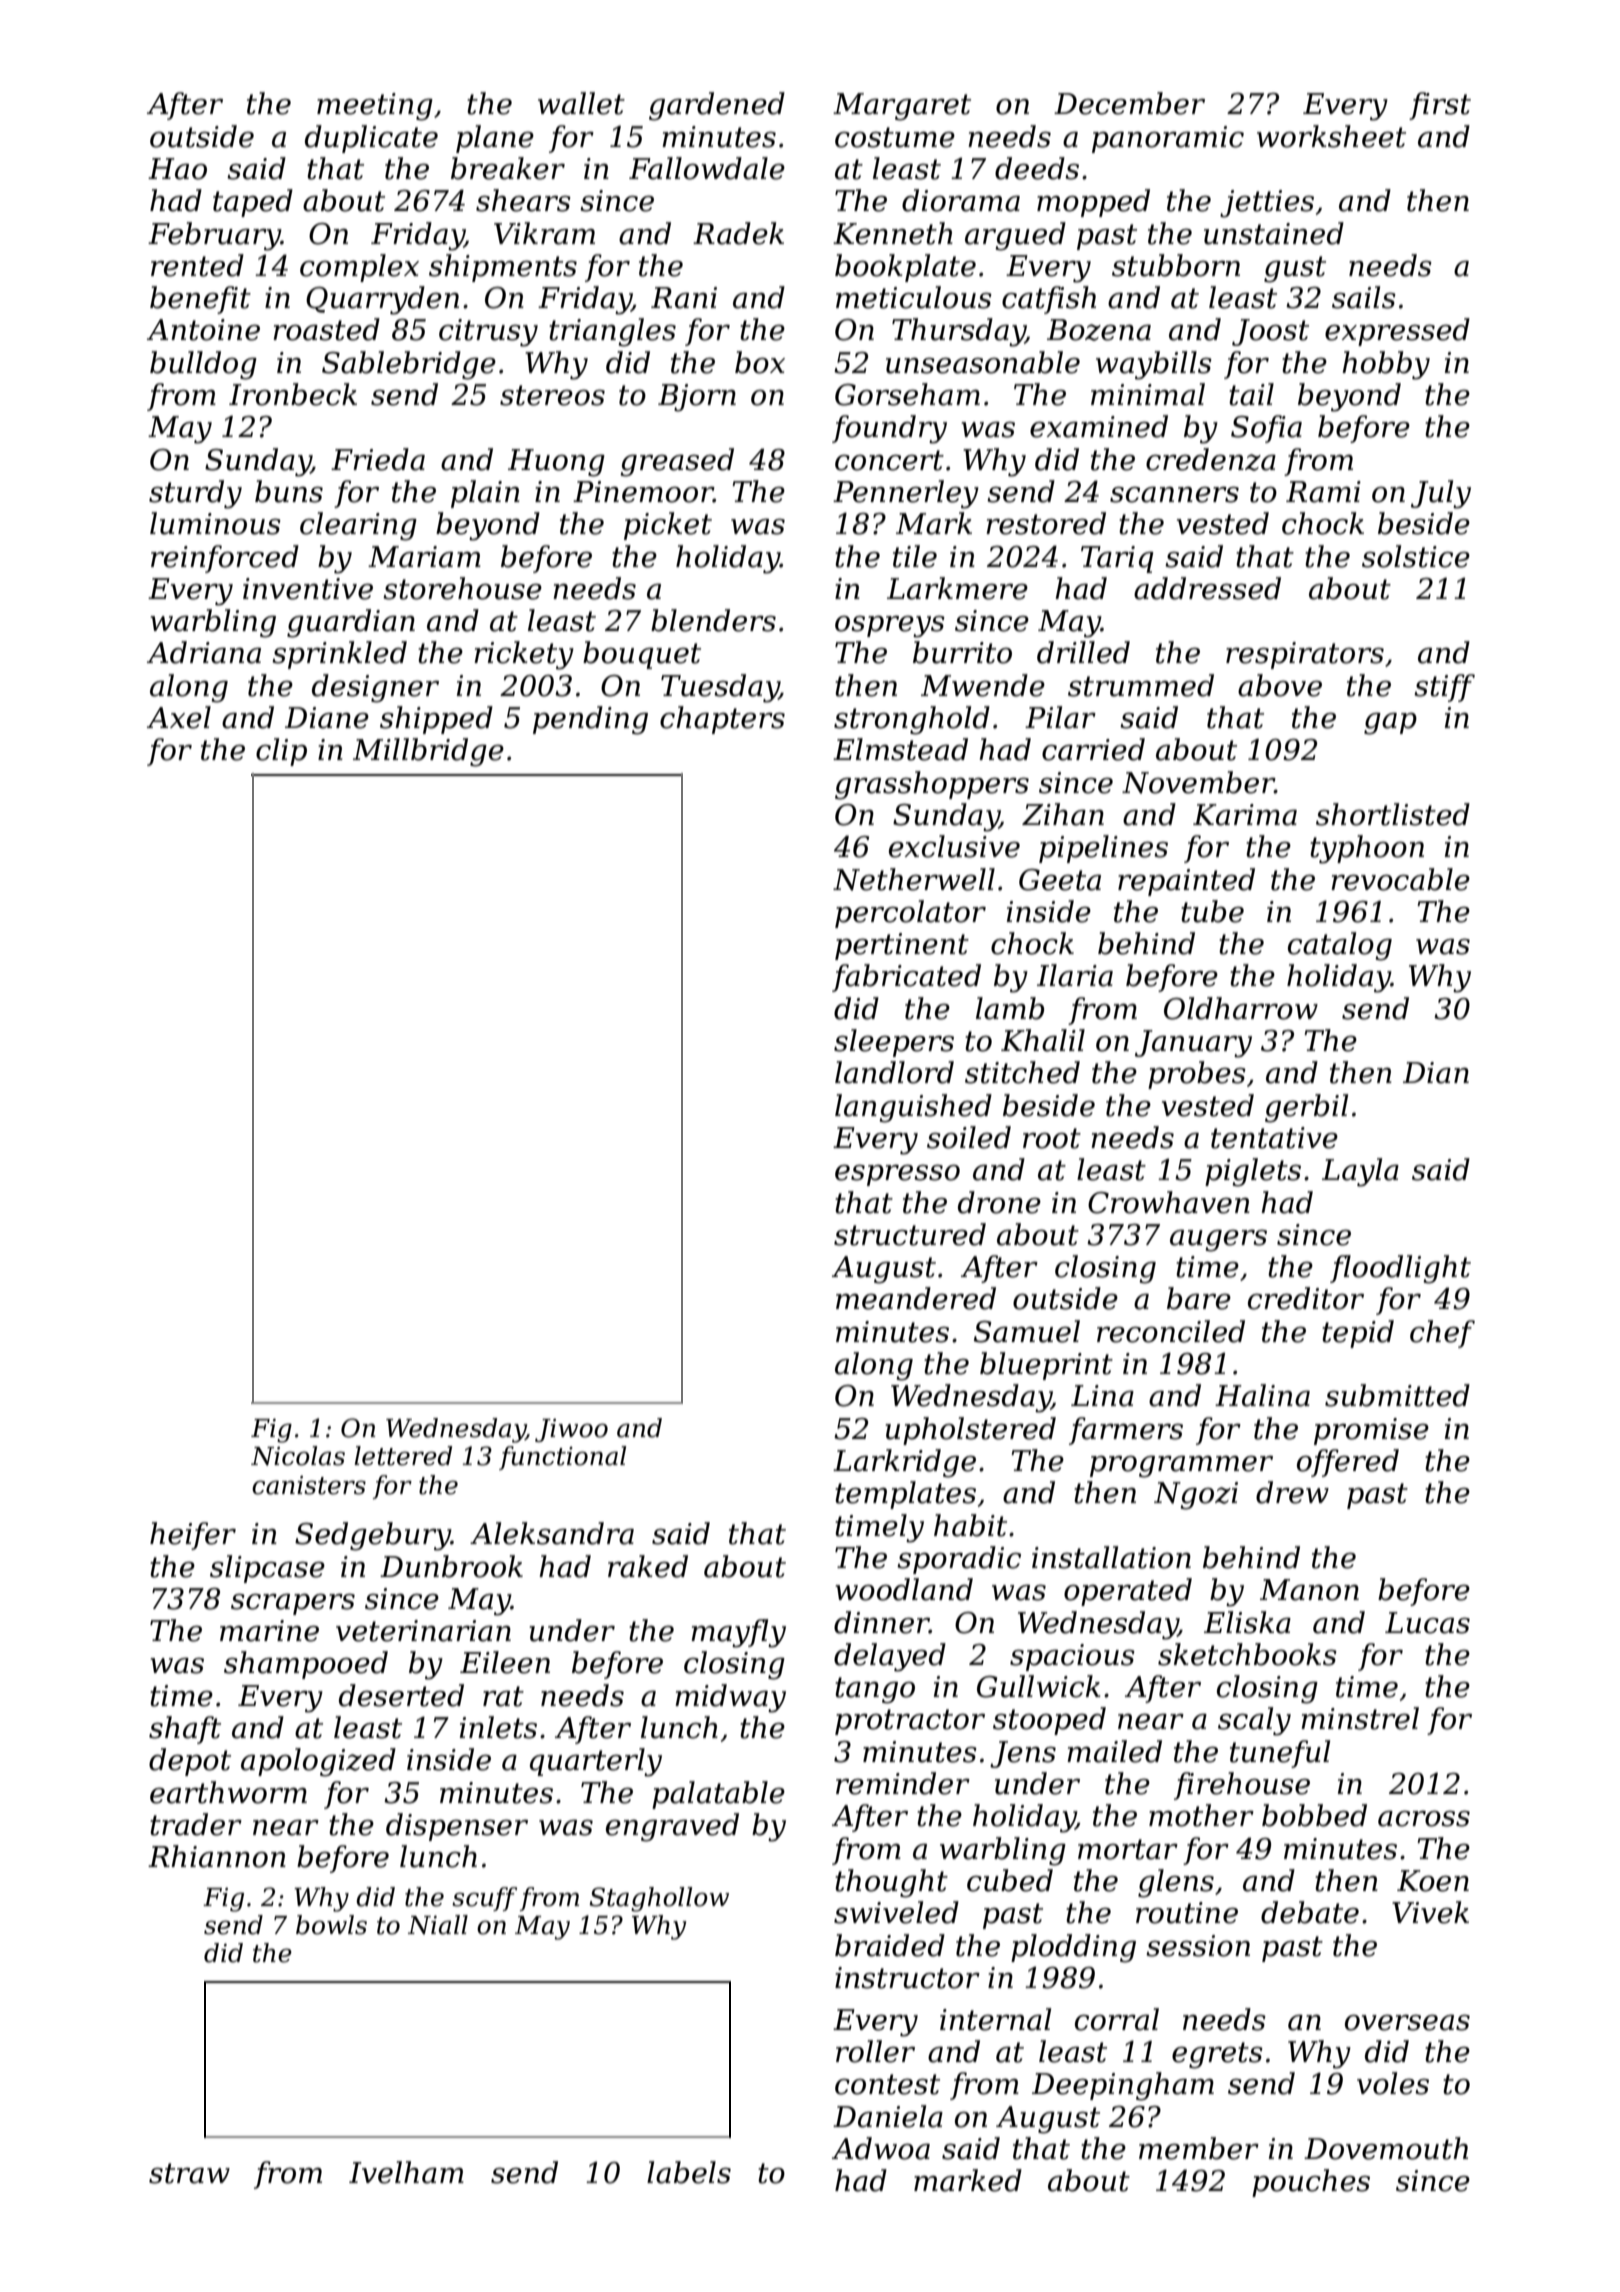  Describe the element at coordinates (406, 2172) in the screenshot. I see `Ivelham` at that location.
